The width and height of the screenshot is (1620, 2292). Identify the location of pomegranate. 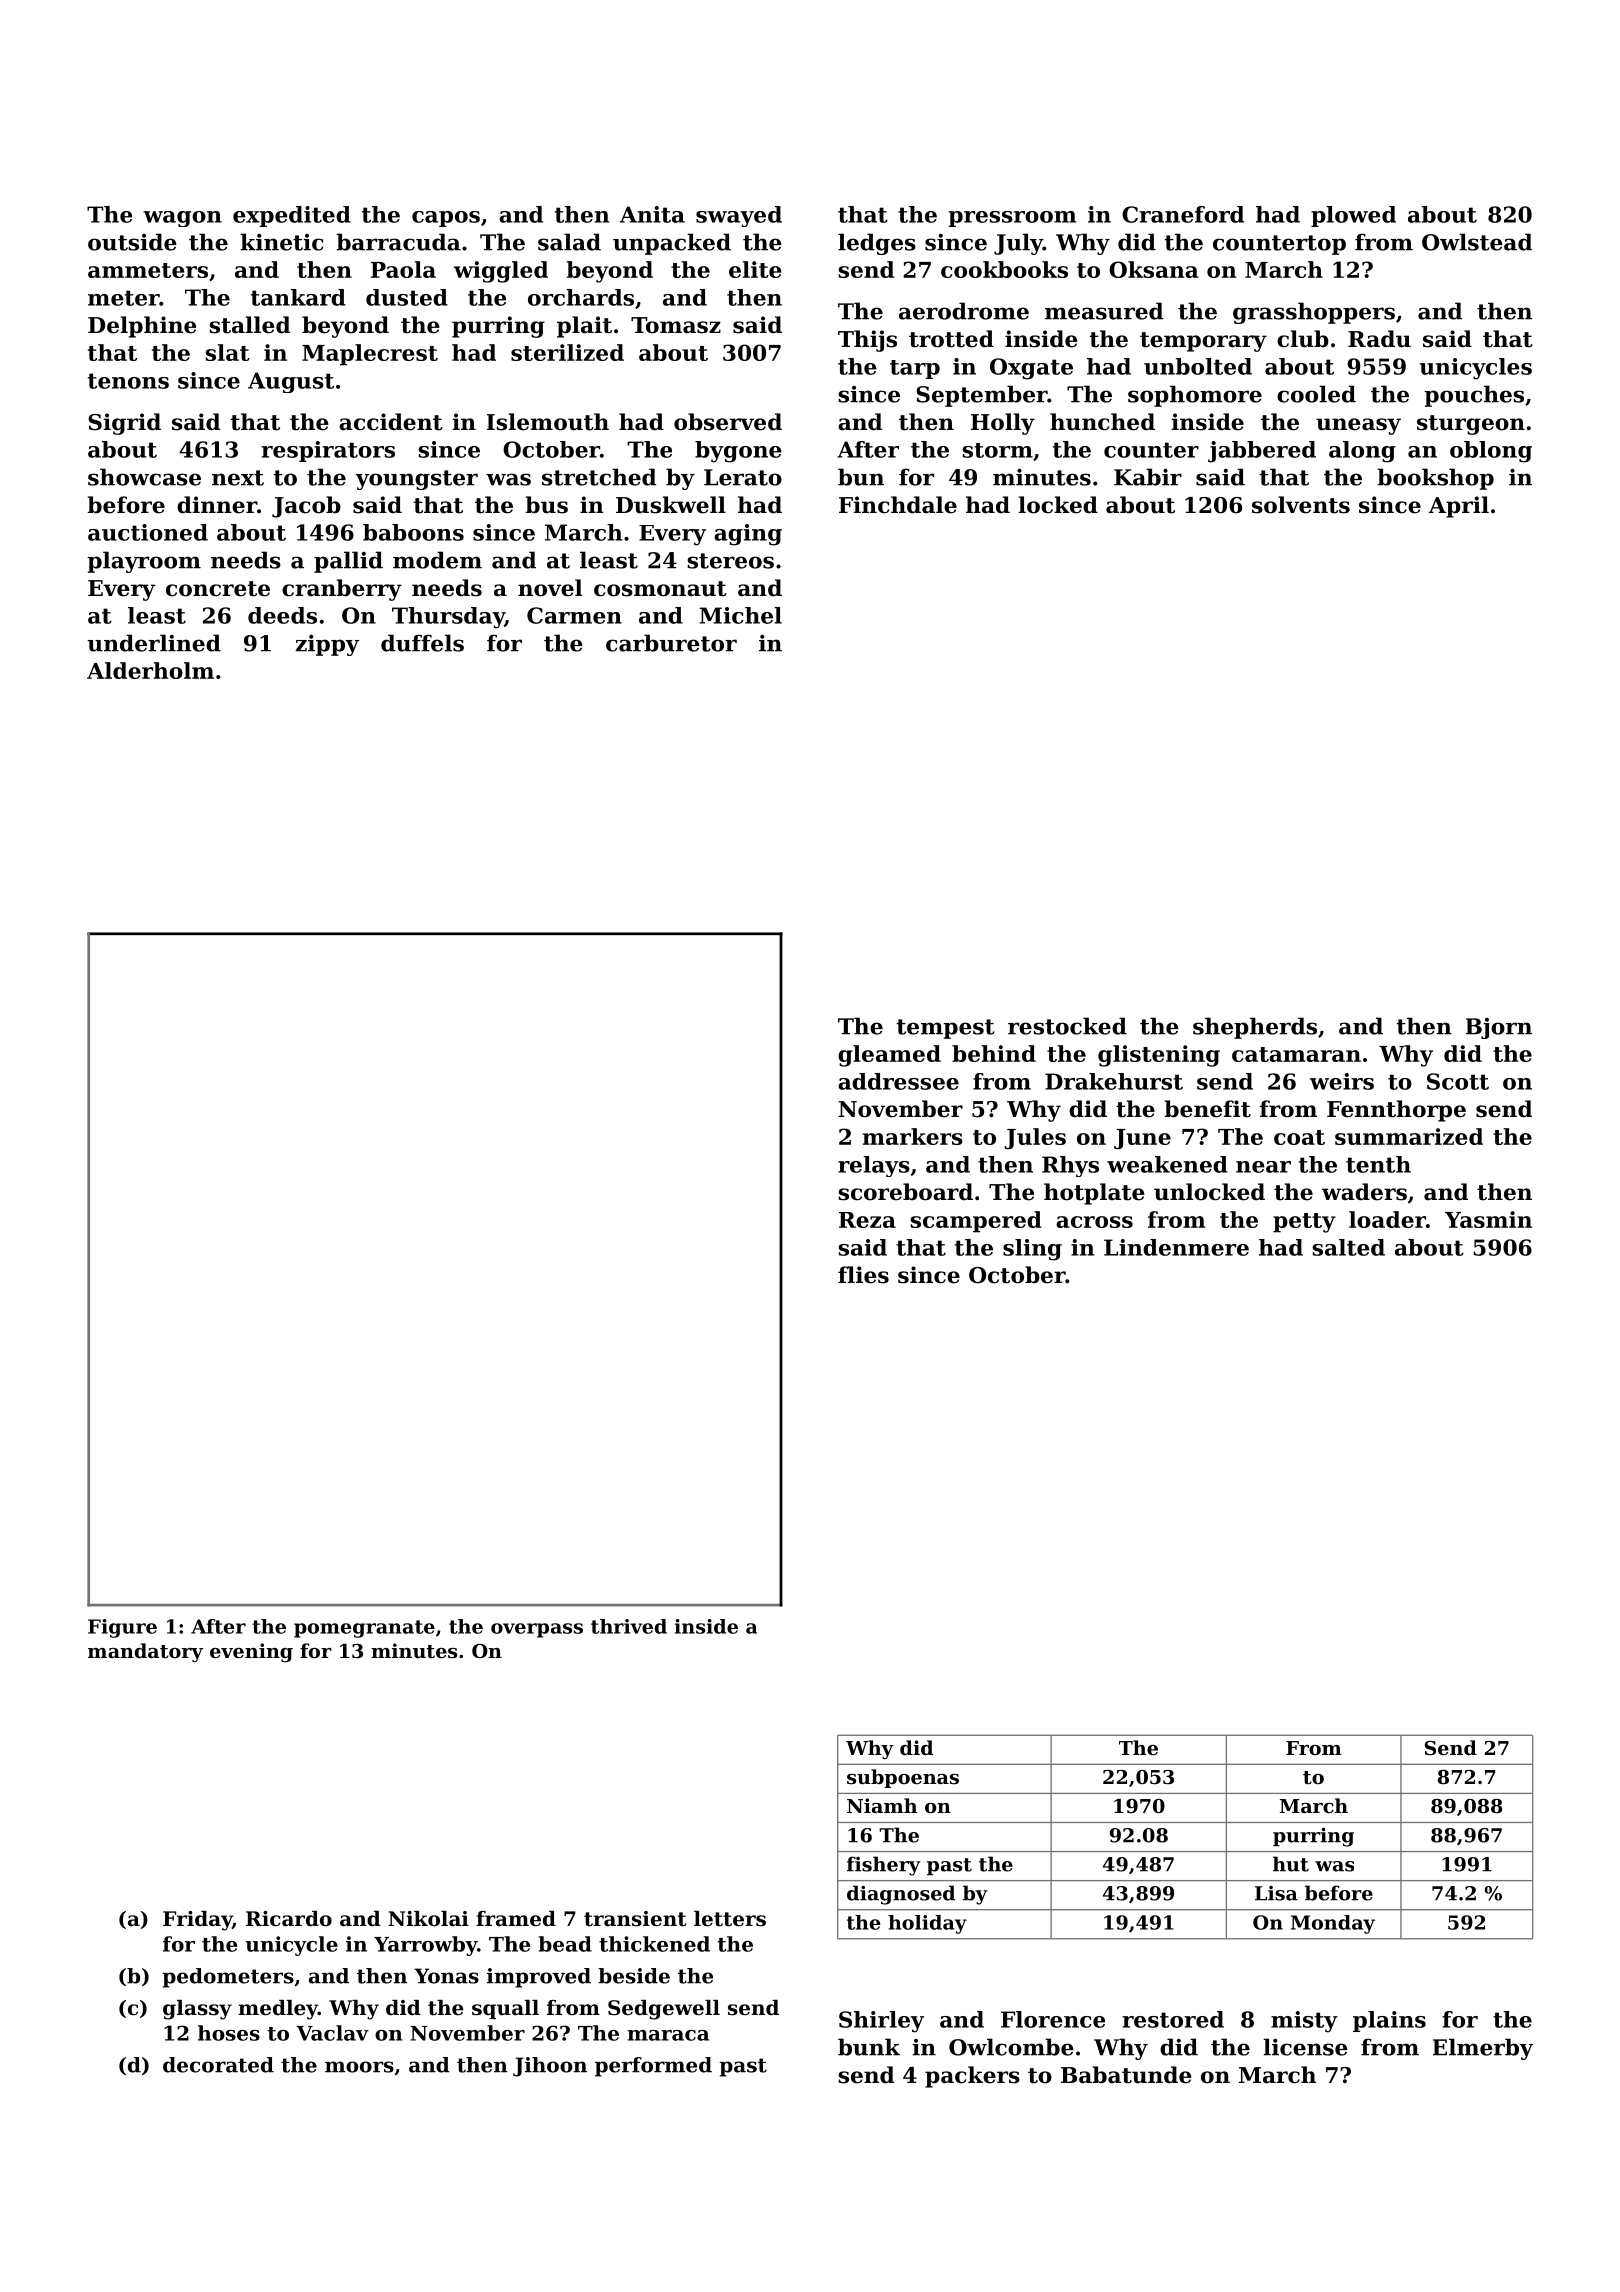
(364, 1629).
